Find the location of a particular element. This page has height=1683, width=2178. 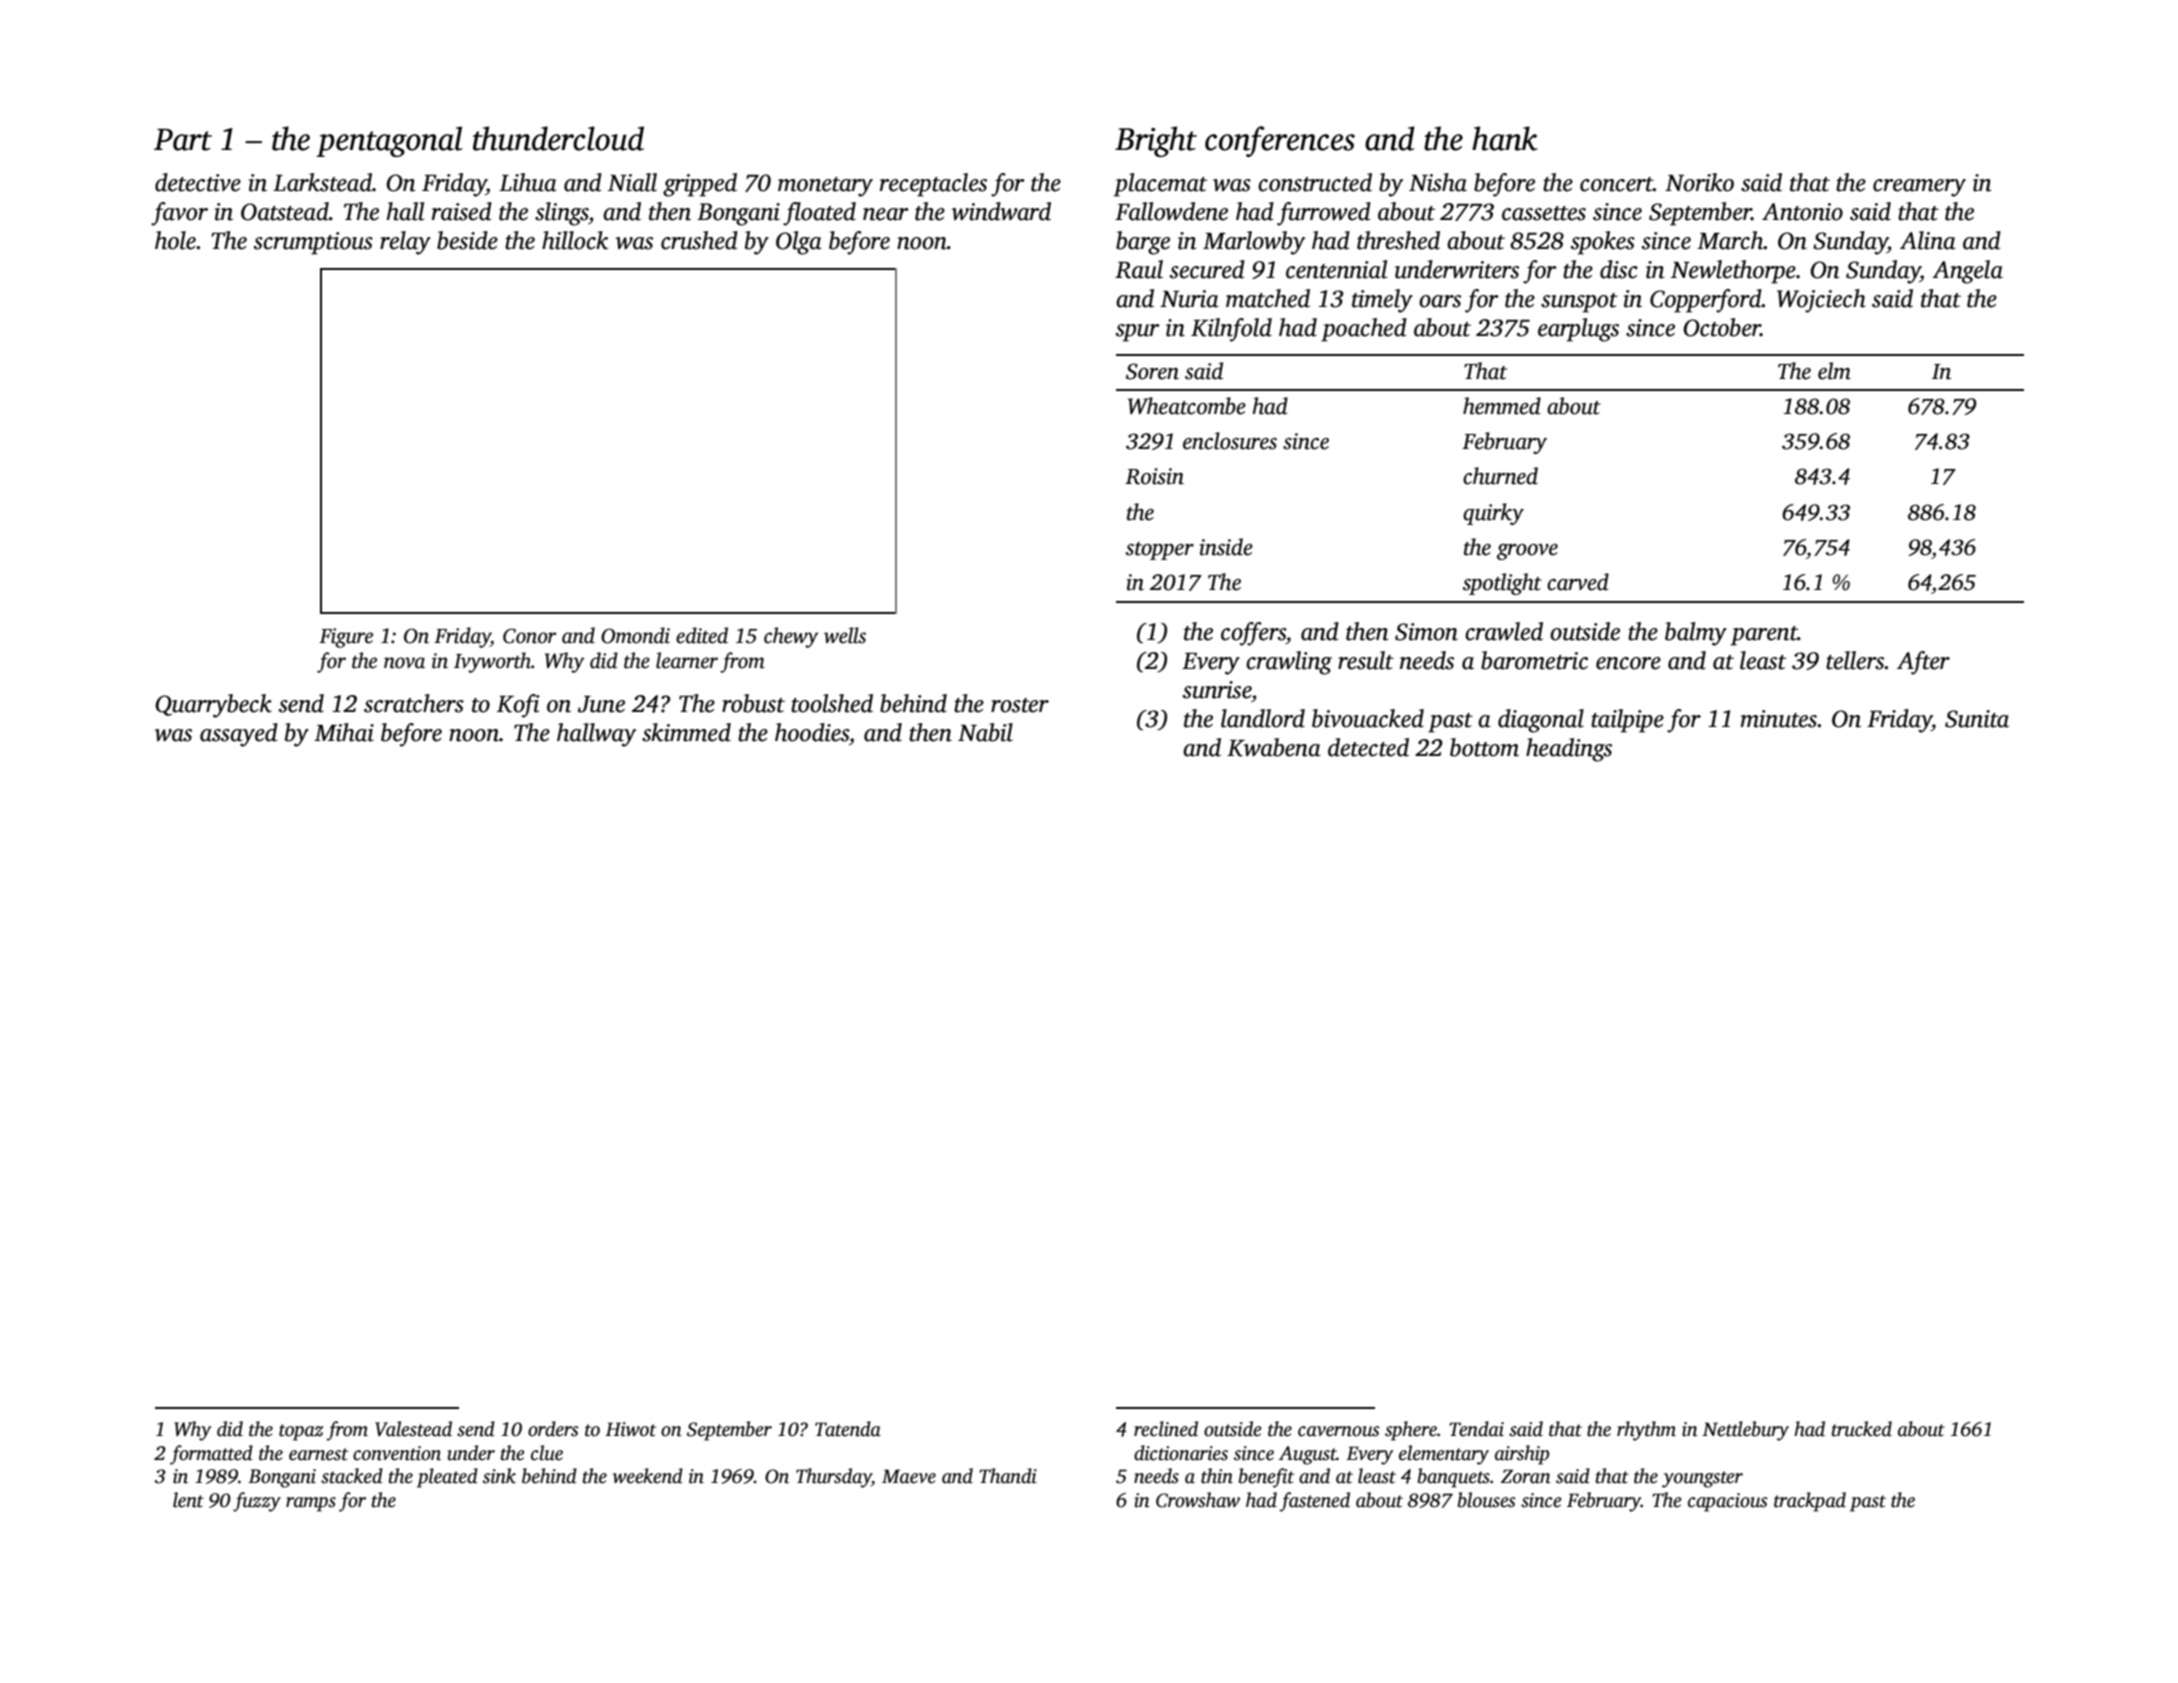

headings is located at coordinates (1569, 750).
